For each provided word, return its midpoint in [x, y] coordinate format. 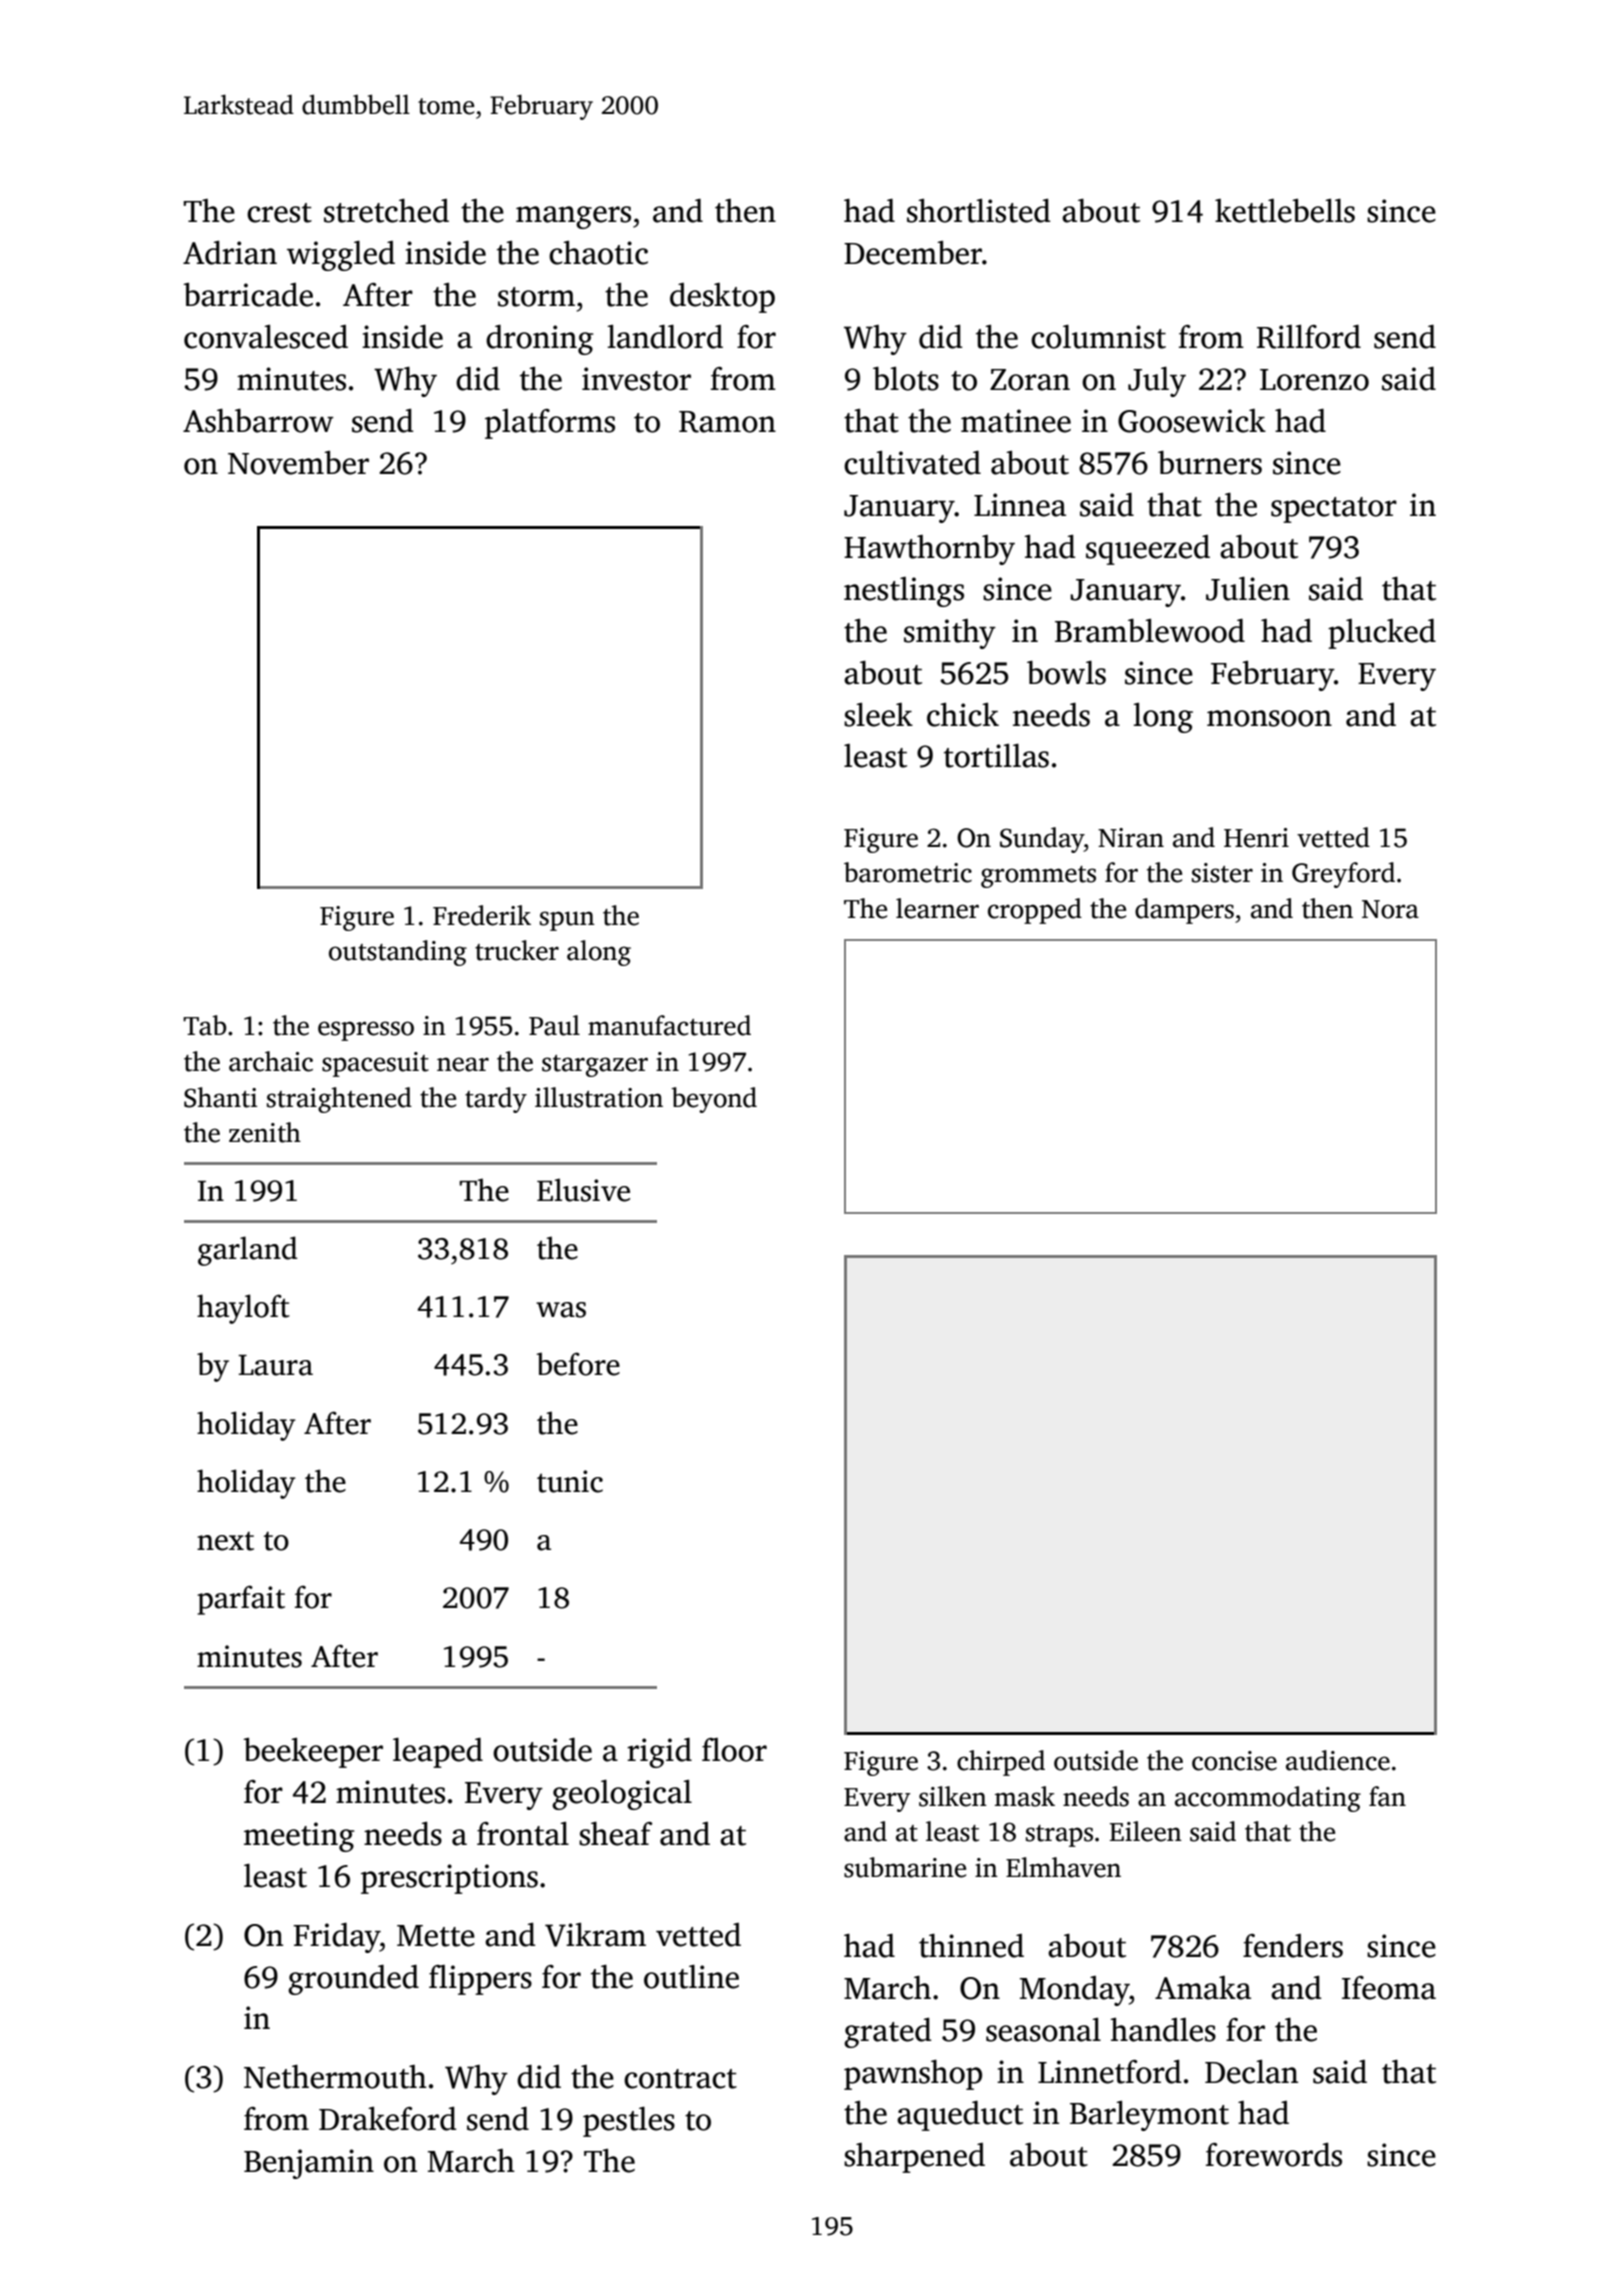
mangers [573, 217]
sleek [878, 715]
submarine [905, 1867]
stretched [386, 211]
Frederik [482, 915]
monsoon [1269, 718]
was [561, 1310]
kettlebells [1285, 211]
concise [1234, 1761]
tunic [570, 1481]
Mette [436, 1936]
